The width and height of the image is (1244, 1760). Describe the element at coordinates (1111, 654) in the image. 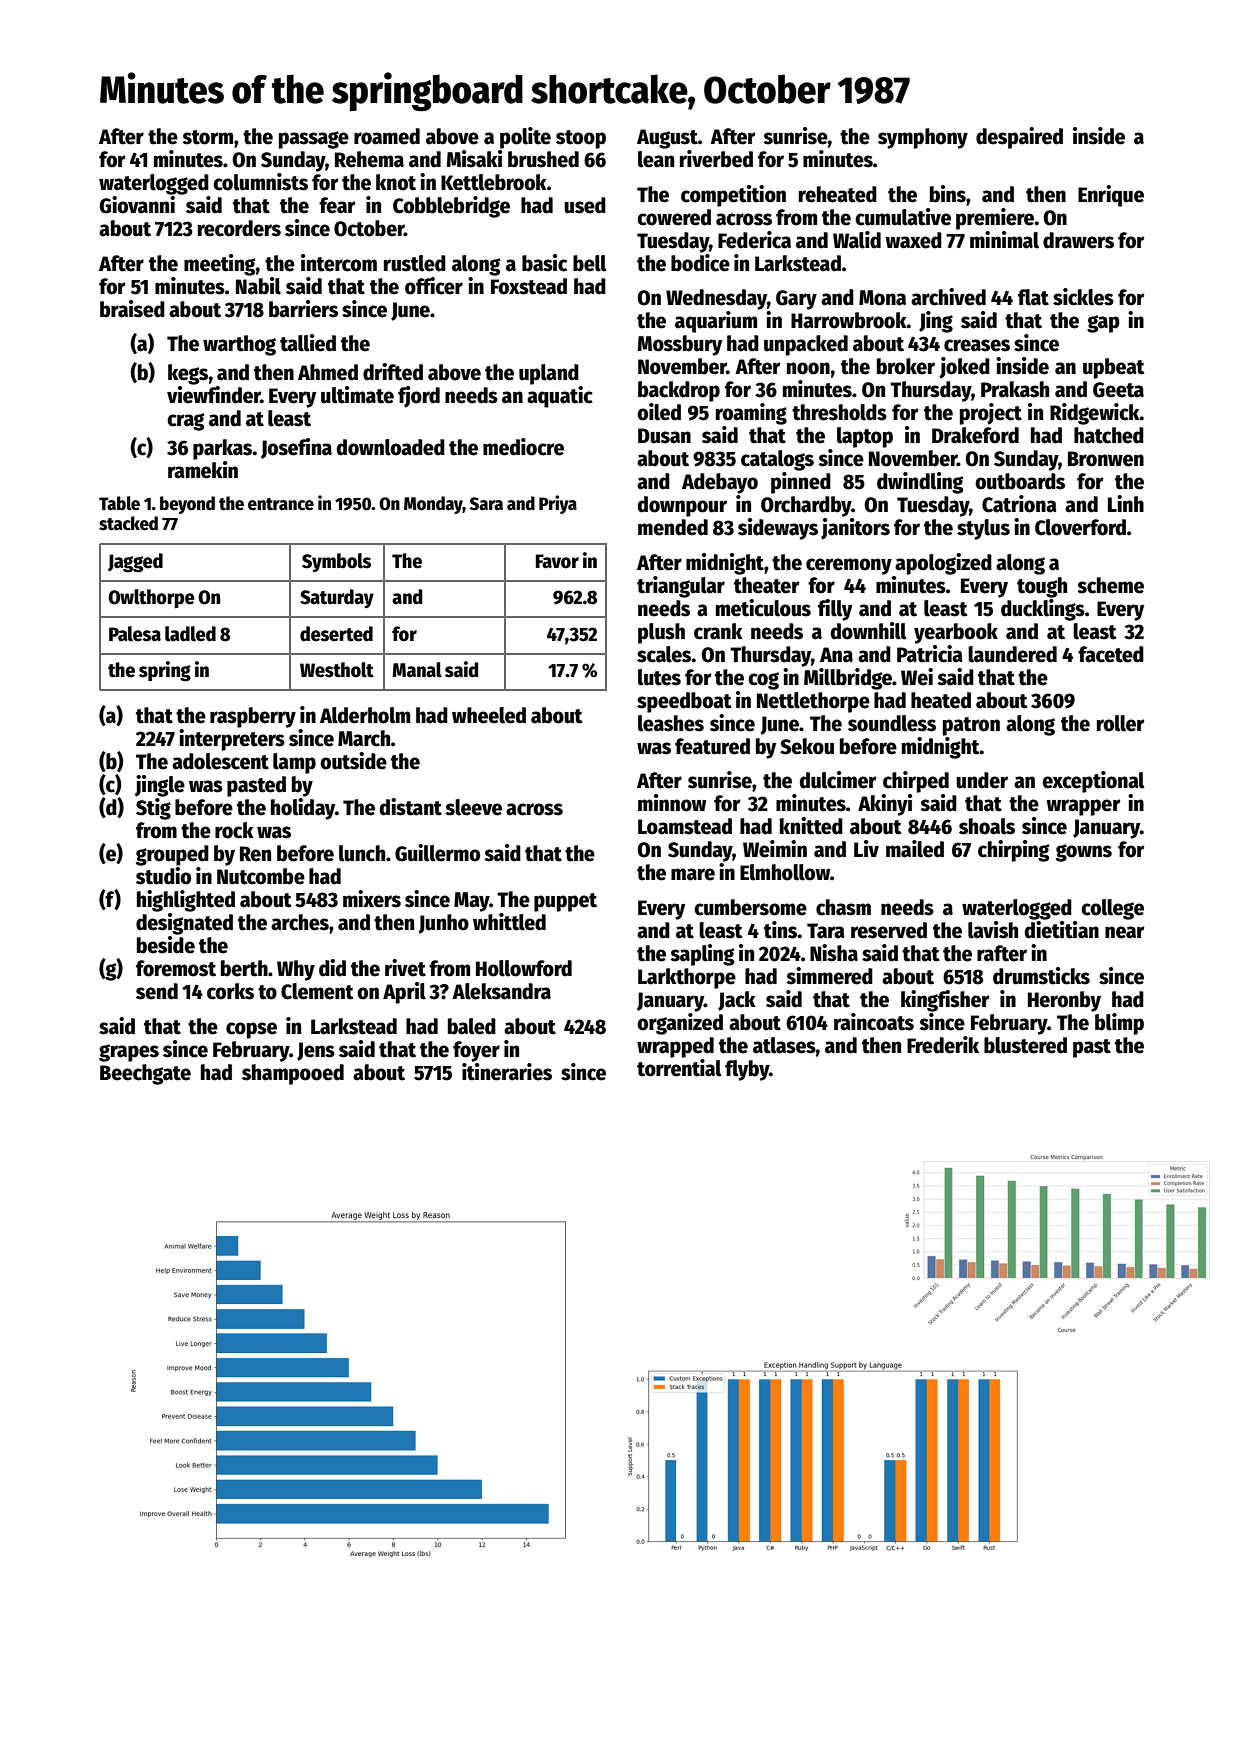

I see `faceted` at that location.
